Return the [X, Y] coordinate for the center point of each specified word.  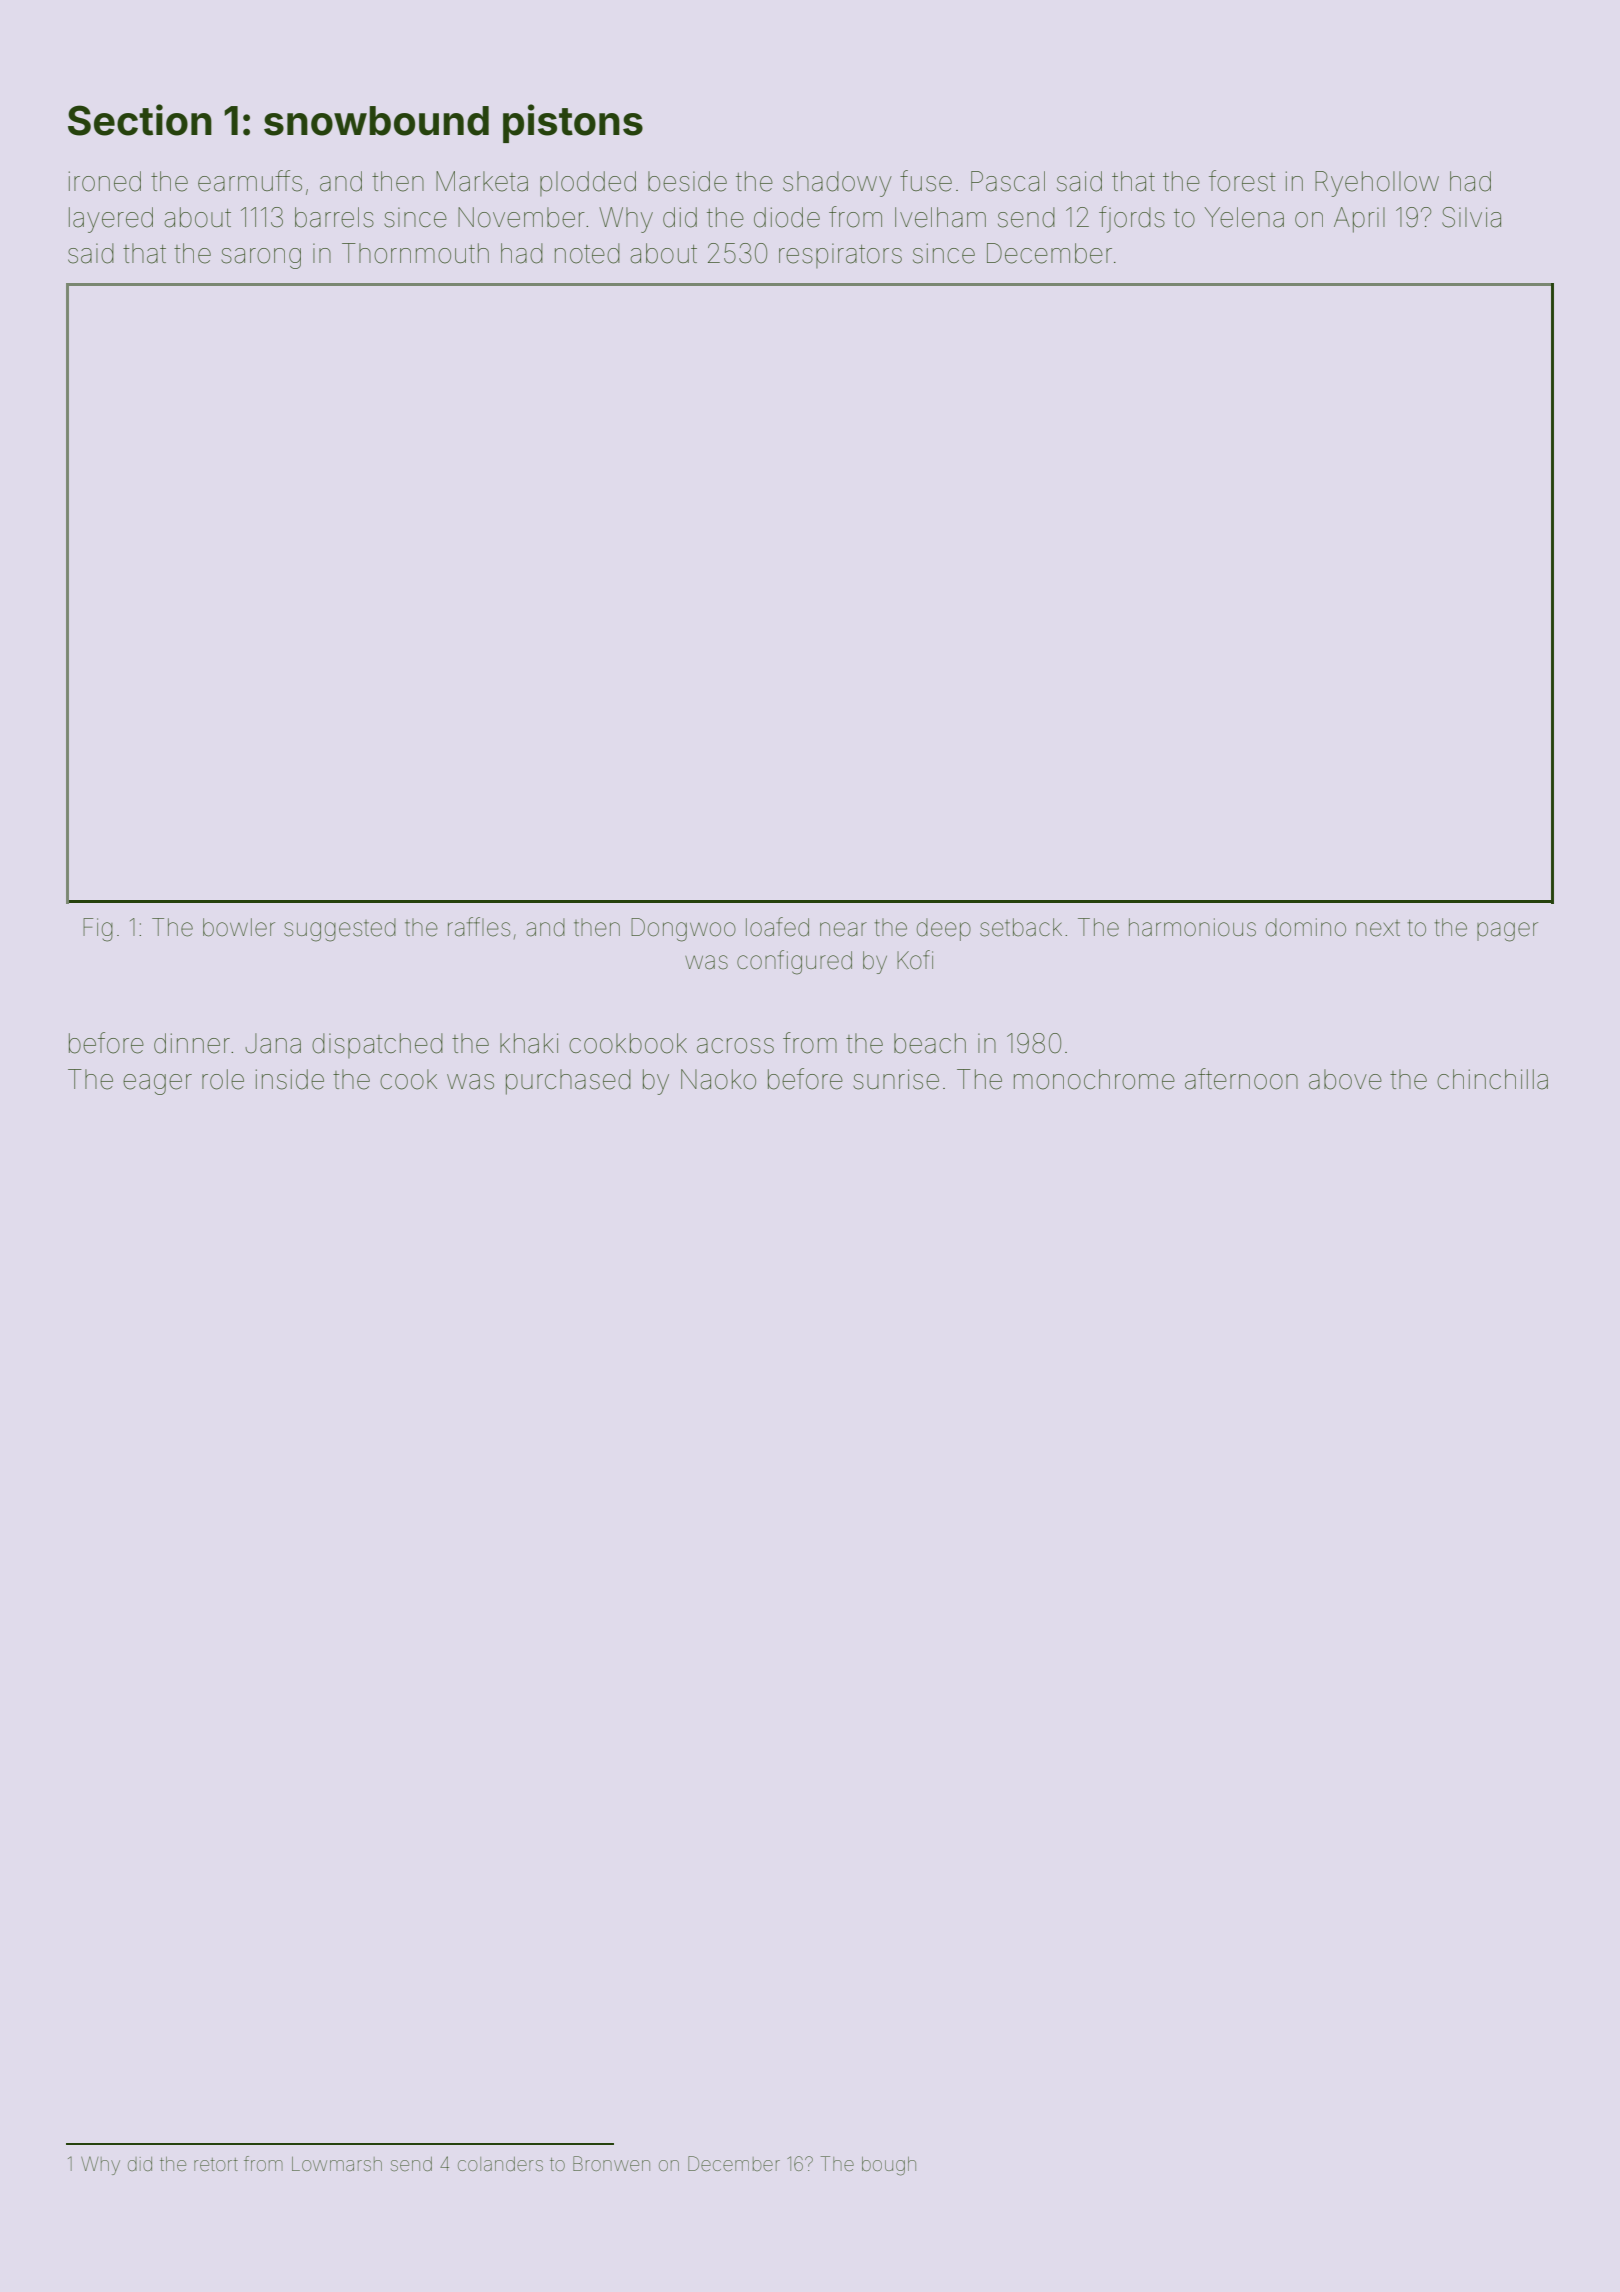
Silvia [1471, 217]
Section [140, 120]
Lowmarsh [337, 2164]
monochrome [1094, 1079]
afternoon [1241, 1079]
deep [944, 929]
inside [290, 1079]
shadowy [837, 184]
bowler [239, 927]
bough [889, 2166]
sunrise [896, 1079]
